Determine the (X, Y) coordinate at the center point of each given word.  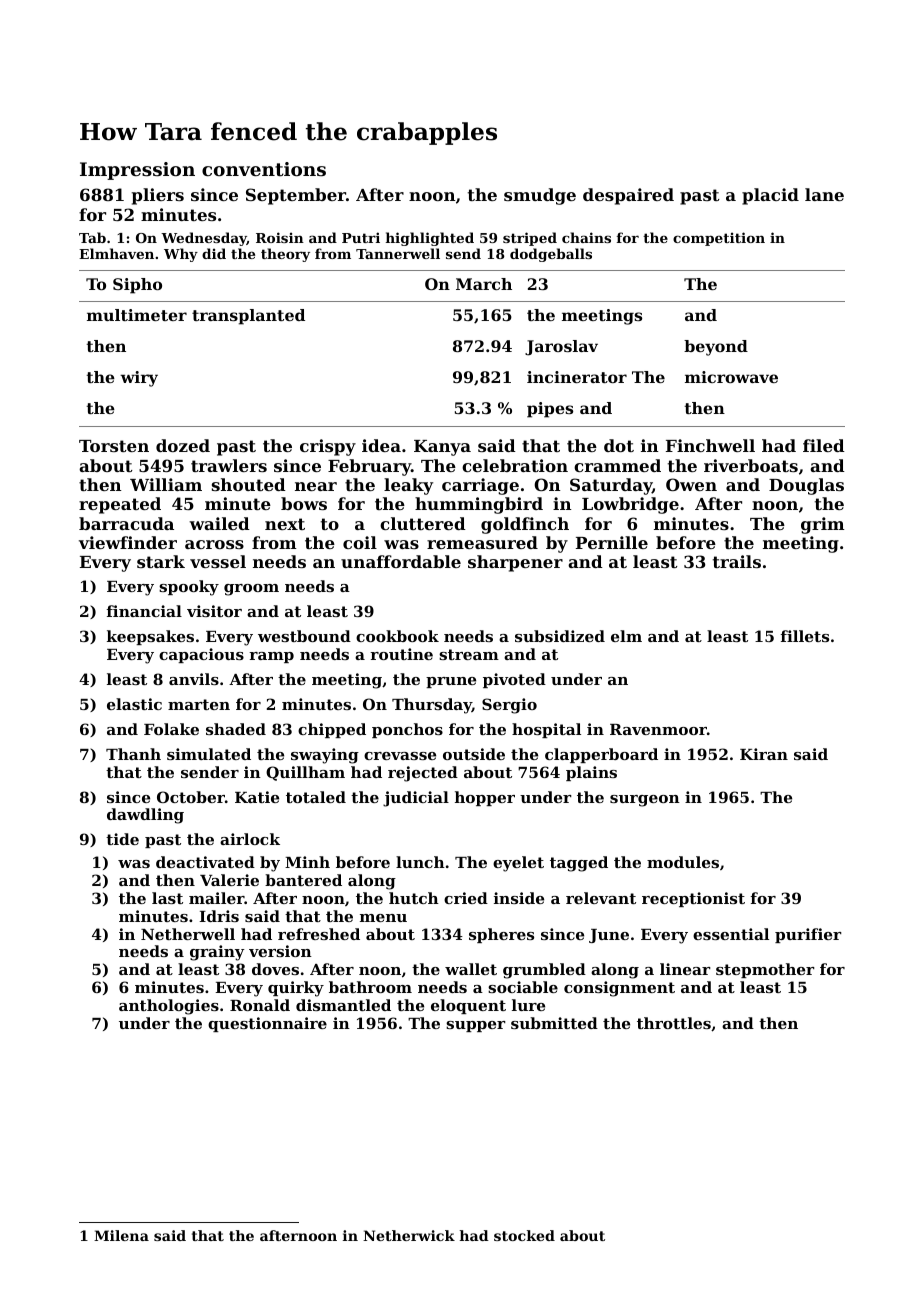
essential (731, 934)
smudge (540, 196)
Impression (137, 171)
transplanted (248, 317)
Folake (171, 729)
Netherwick (409, 1235)
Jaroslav (561, 348)
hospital (546, 730)
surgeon (645, 801)
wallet (471, 969)
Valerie (229, 880)
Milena (121, 1235)
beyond (716, 348)
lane (824, 194)
